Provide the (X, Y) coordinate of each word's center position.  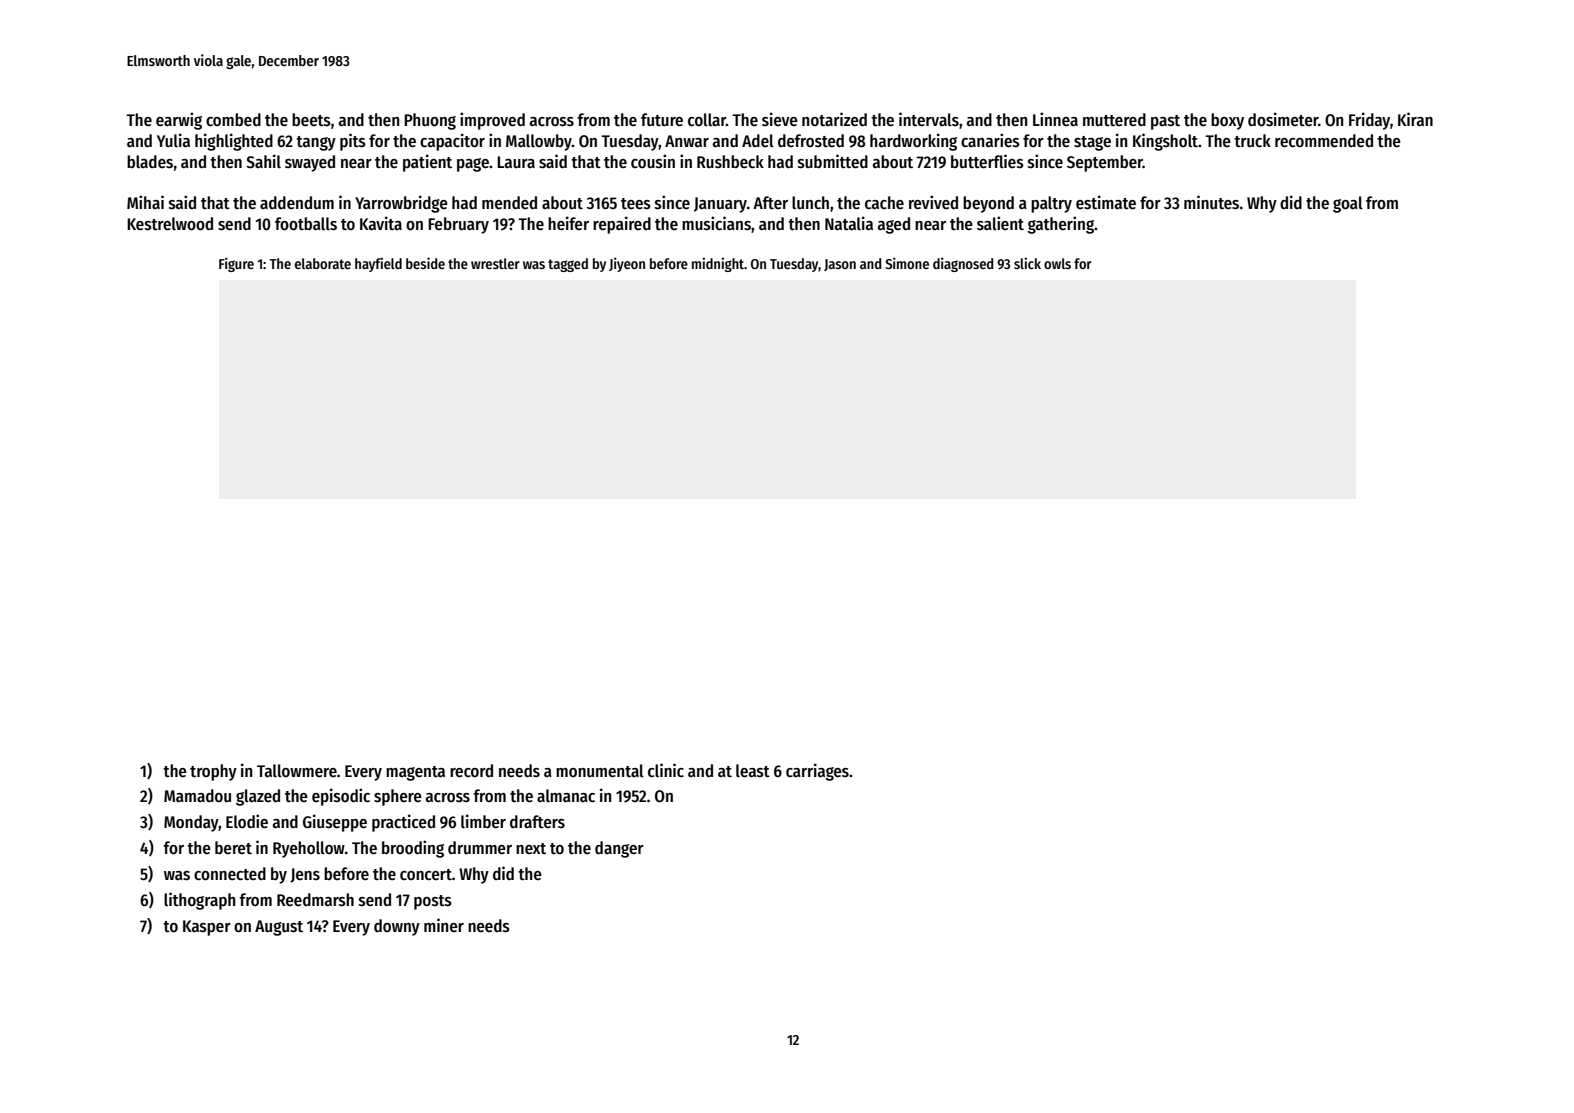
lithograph (199, 901)
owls (1057, 263)
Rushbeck (730, 162)
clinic (666, 770)
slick (1027, 263)
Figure (236, 264)
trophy (213, 772)
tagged (568, 265)
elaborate (323, 263)
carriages (817, 772)
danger (619, 849)
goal (1348, 204)
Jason (840, 265)
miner (444, 925)
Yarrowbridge (401, 204)
